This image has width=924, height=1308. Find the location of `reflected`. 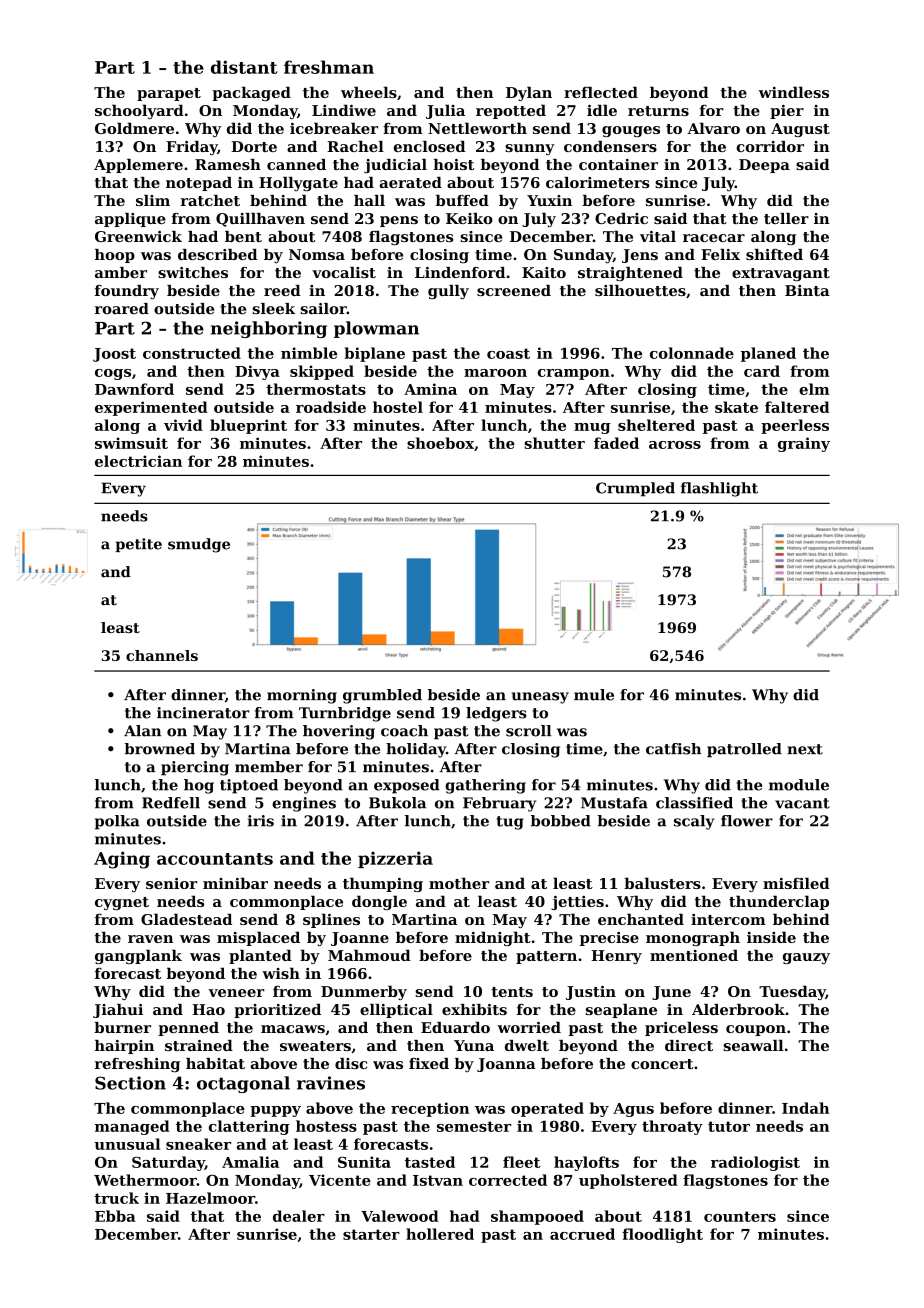

reflected is located at coordinates (601, 92).
